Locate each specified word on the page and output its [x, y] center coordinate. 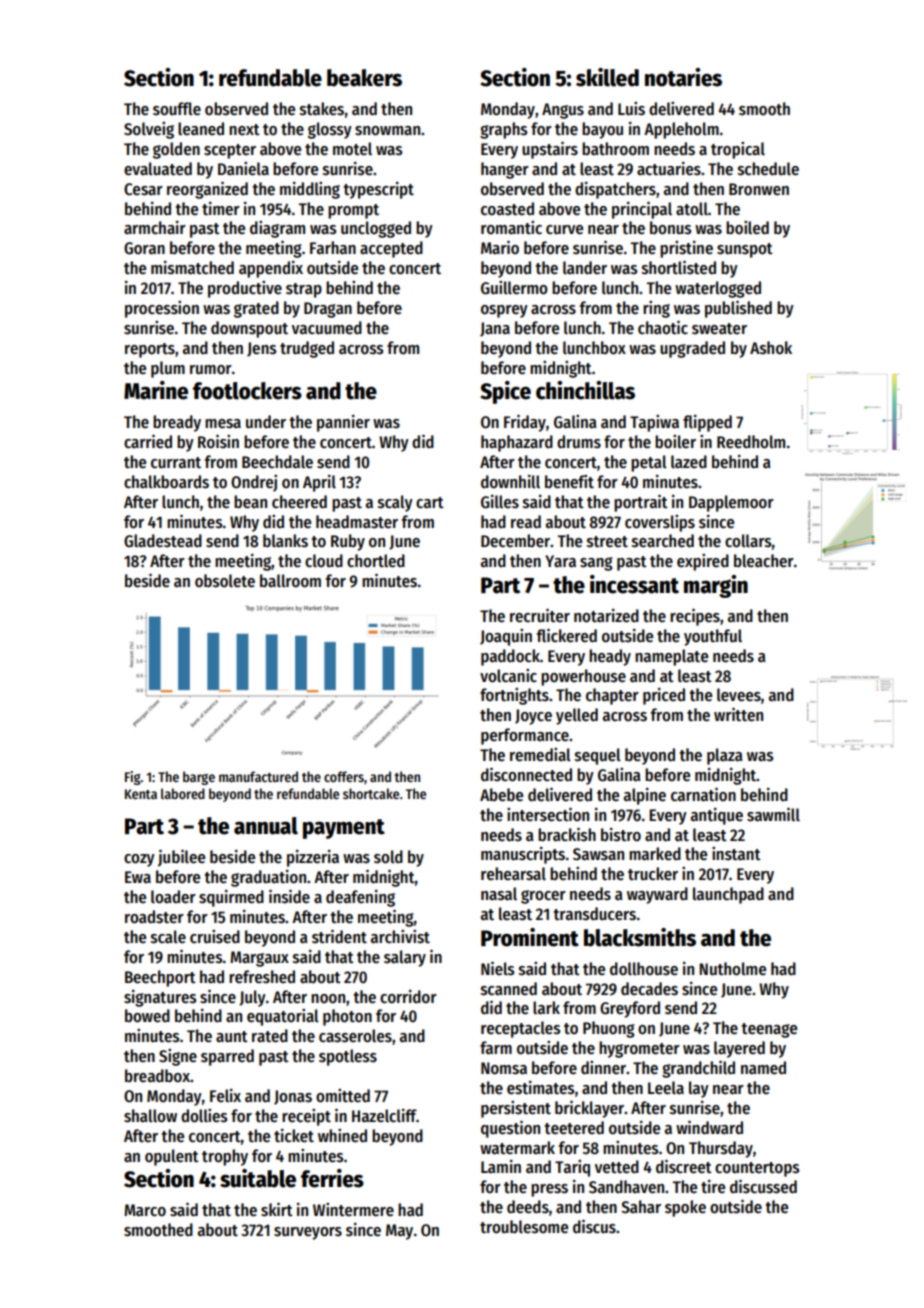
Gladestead [163, 541]
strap [304, 290]
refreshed [262, 977]
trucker [653, 874]
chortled [376, 561]
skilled [607, 77]
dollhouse [644, 969]
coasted [507, 209]
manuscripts [523, 855]
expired [703, 562]
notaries [683, 77]
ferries [332, 1178]
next [244, 130]
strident [339, 936]
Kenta [141, 794]
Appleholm [681, 130]
